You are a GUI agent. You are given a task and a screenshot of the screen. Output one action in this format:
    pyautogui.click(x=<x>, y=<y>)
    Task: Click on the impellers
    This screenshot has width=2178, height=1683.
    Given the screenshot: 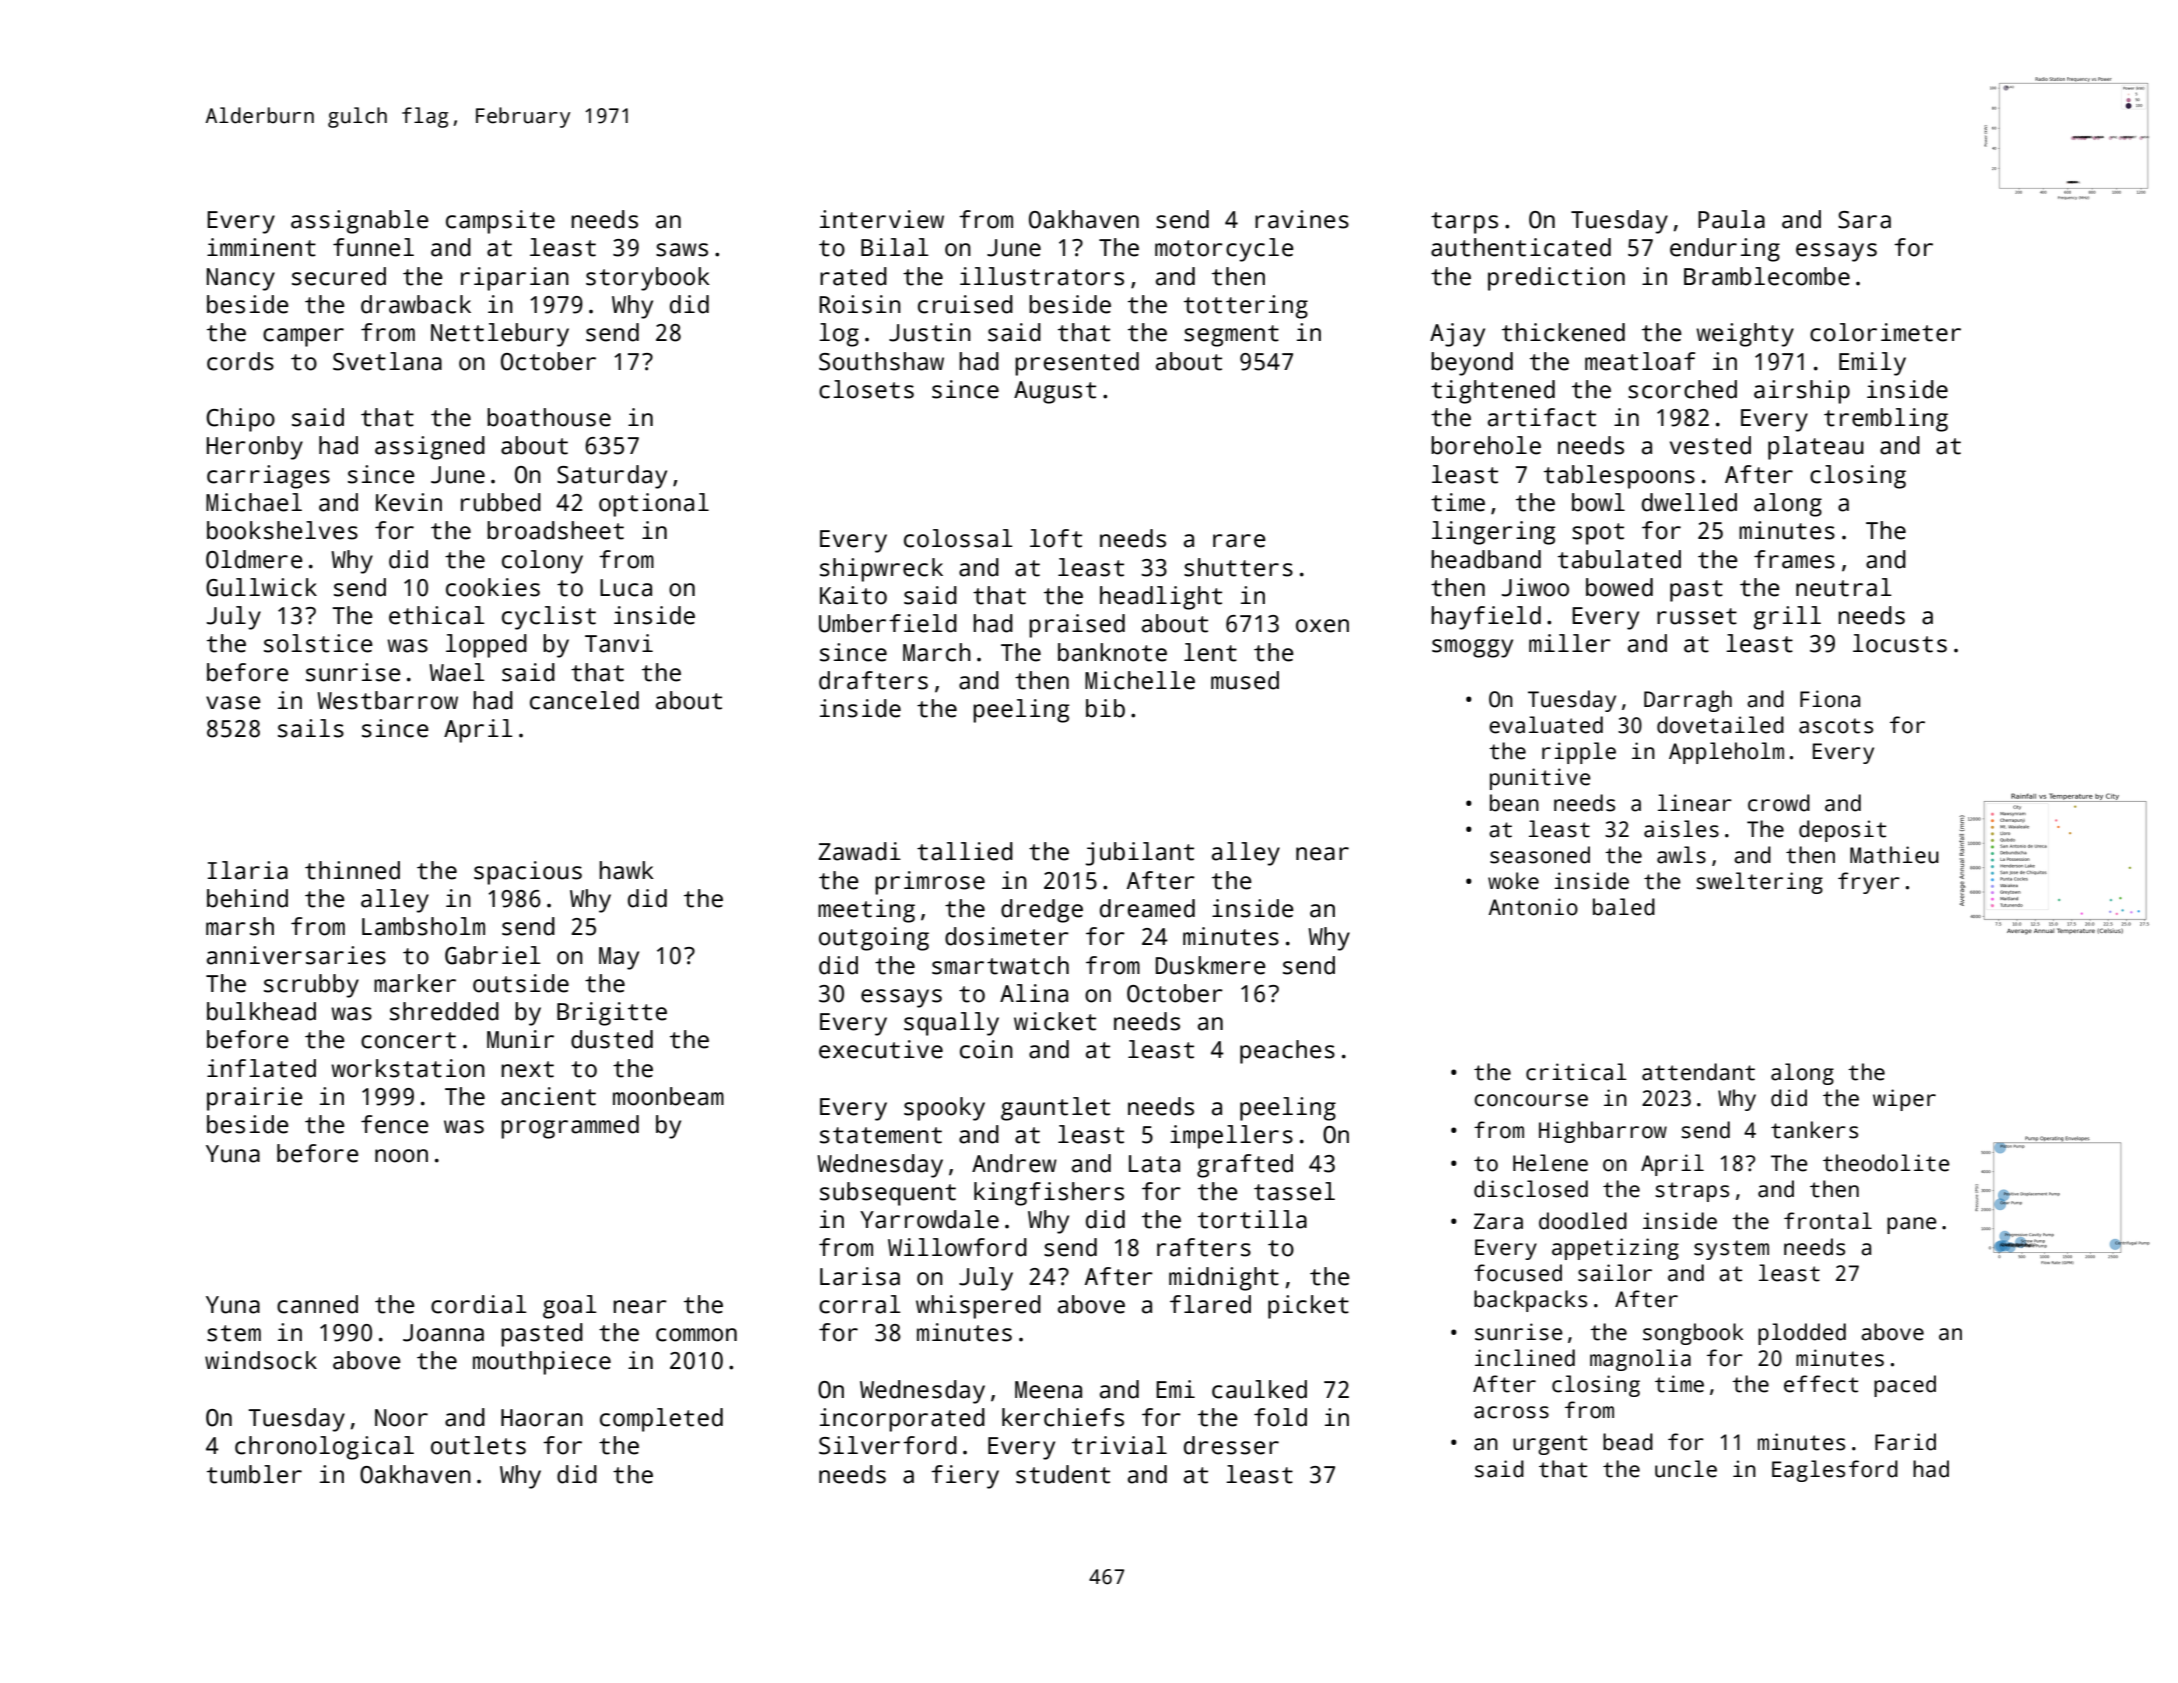 What is the action you would take?
    pyautogui.click(x=1231, y=1137)
